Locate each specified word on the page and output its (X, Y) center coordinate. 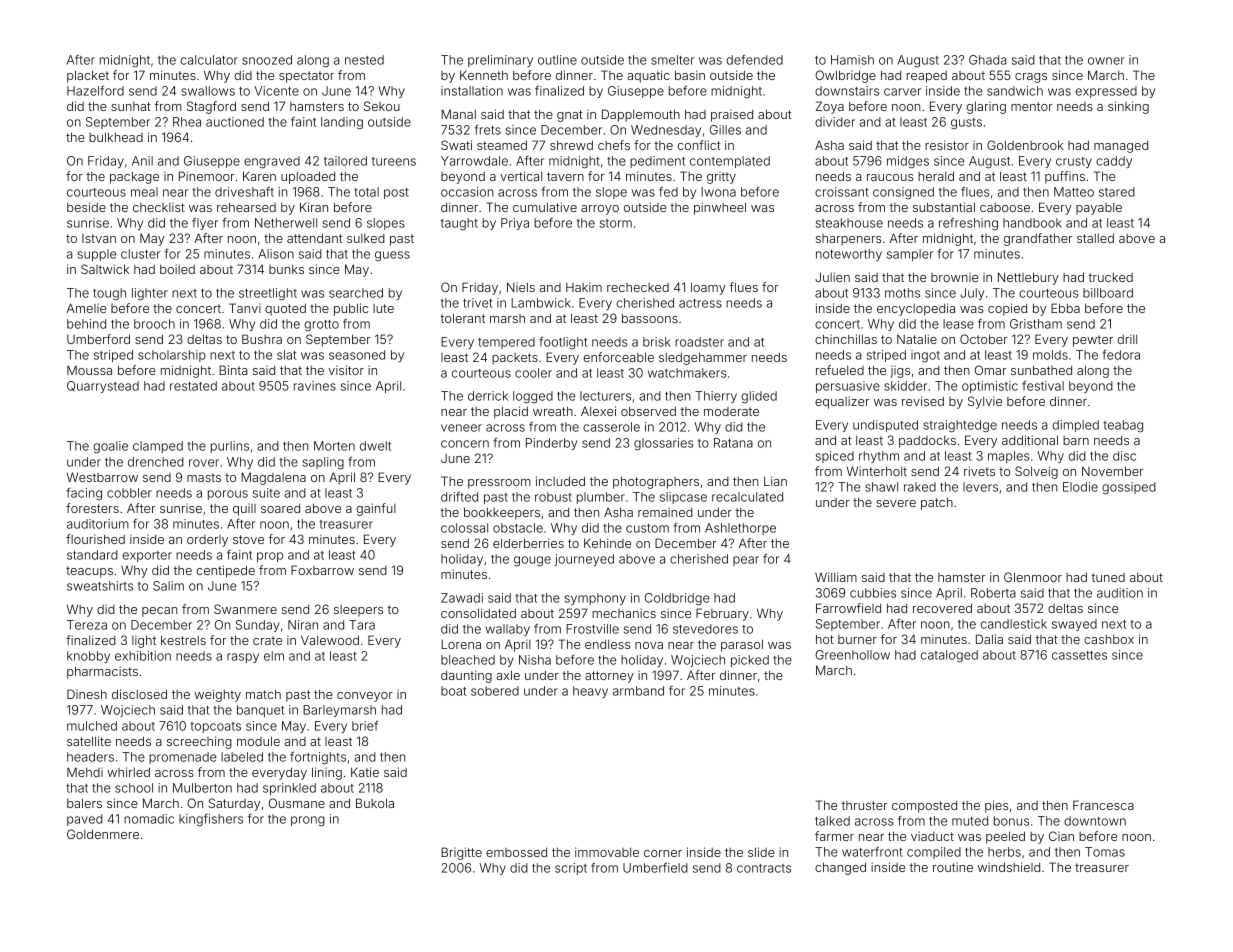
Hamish (852, 60)
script (571, 869)
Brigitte (461, 853)
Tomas (1105, 852)
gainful (376, 509)
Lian (775, 481)
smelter (673, 60)
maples (1009, 457)
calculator (209, 60)
